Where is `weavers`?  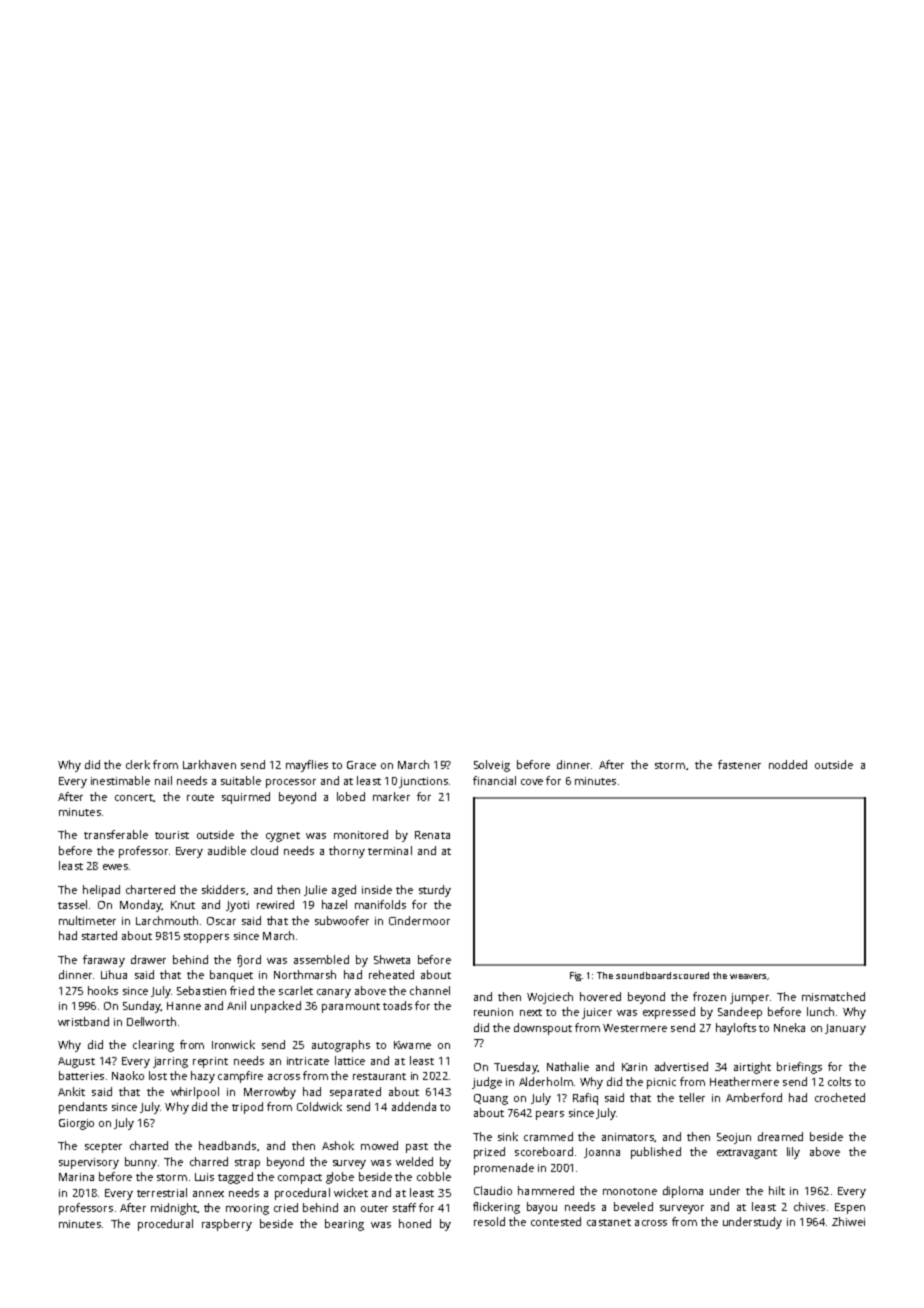
weavers is located at coordinates (748, 976).
